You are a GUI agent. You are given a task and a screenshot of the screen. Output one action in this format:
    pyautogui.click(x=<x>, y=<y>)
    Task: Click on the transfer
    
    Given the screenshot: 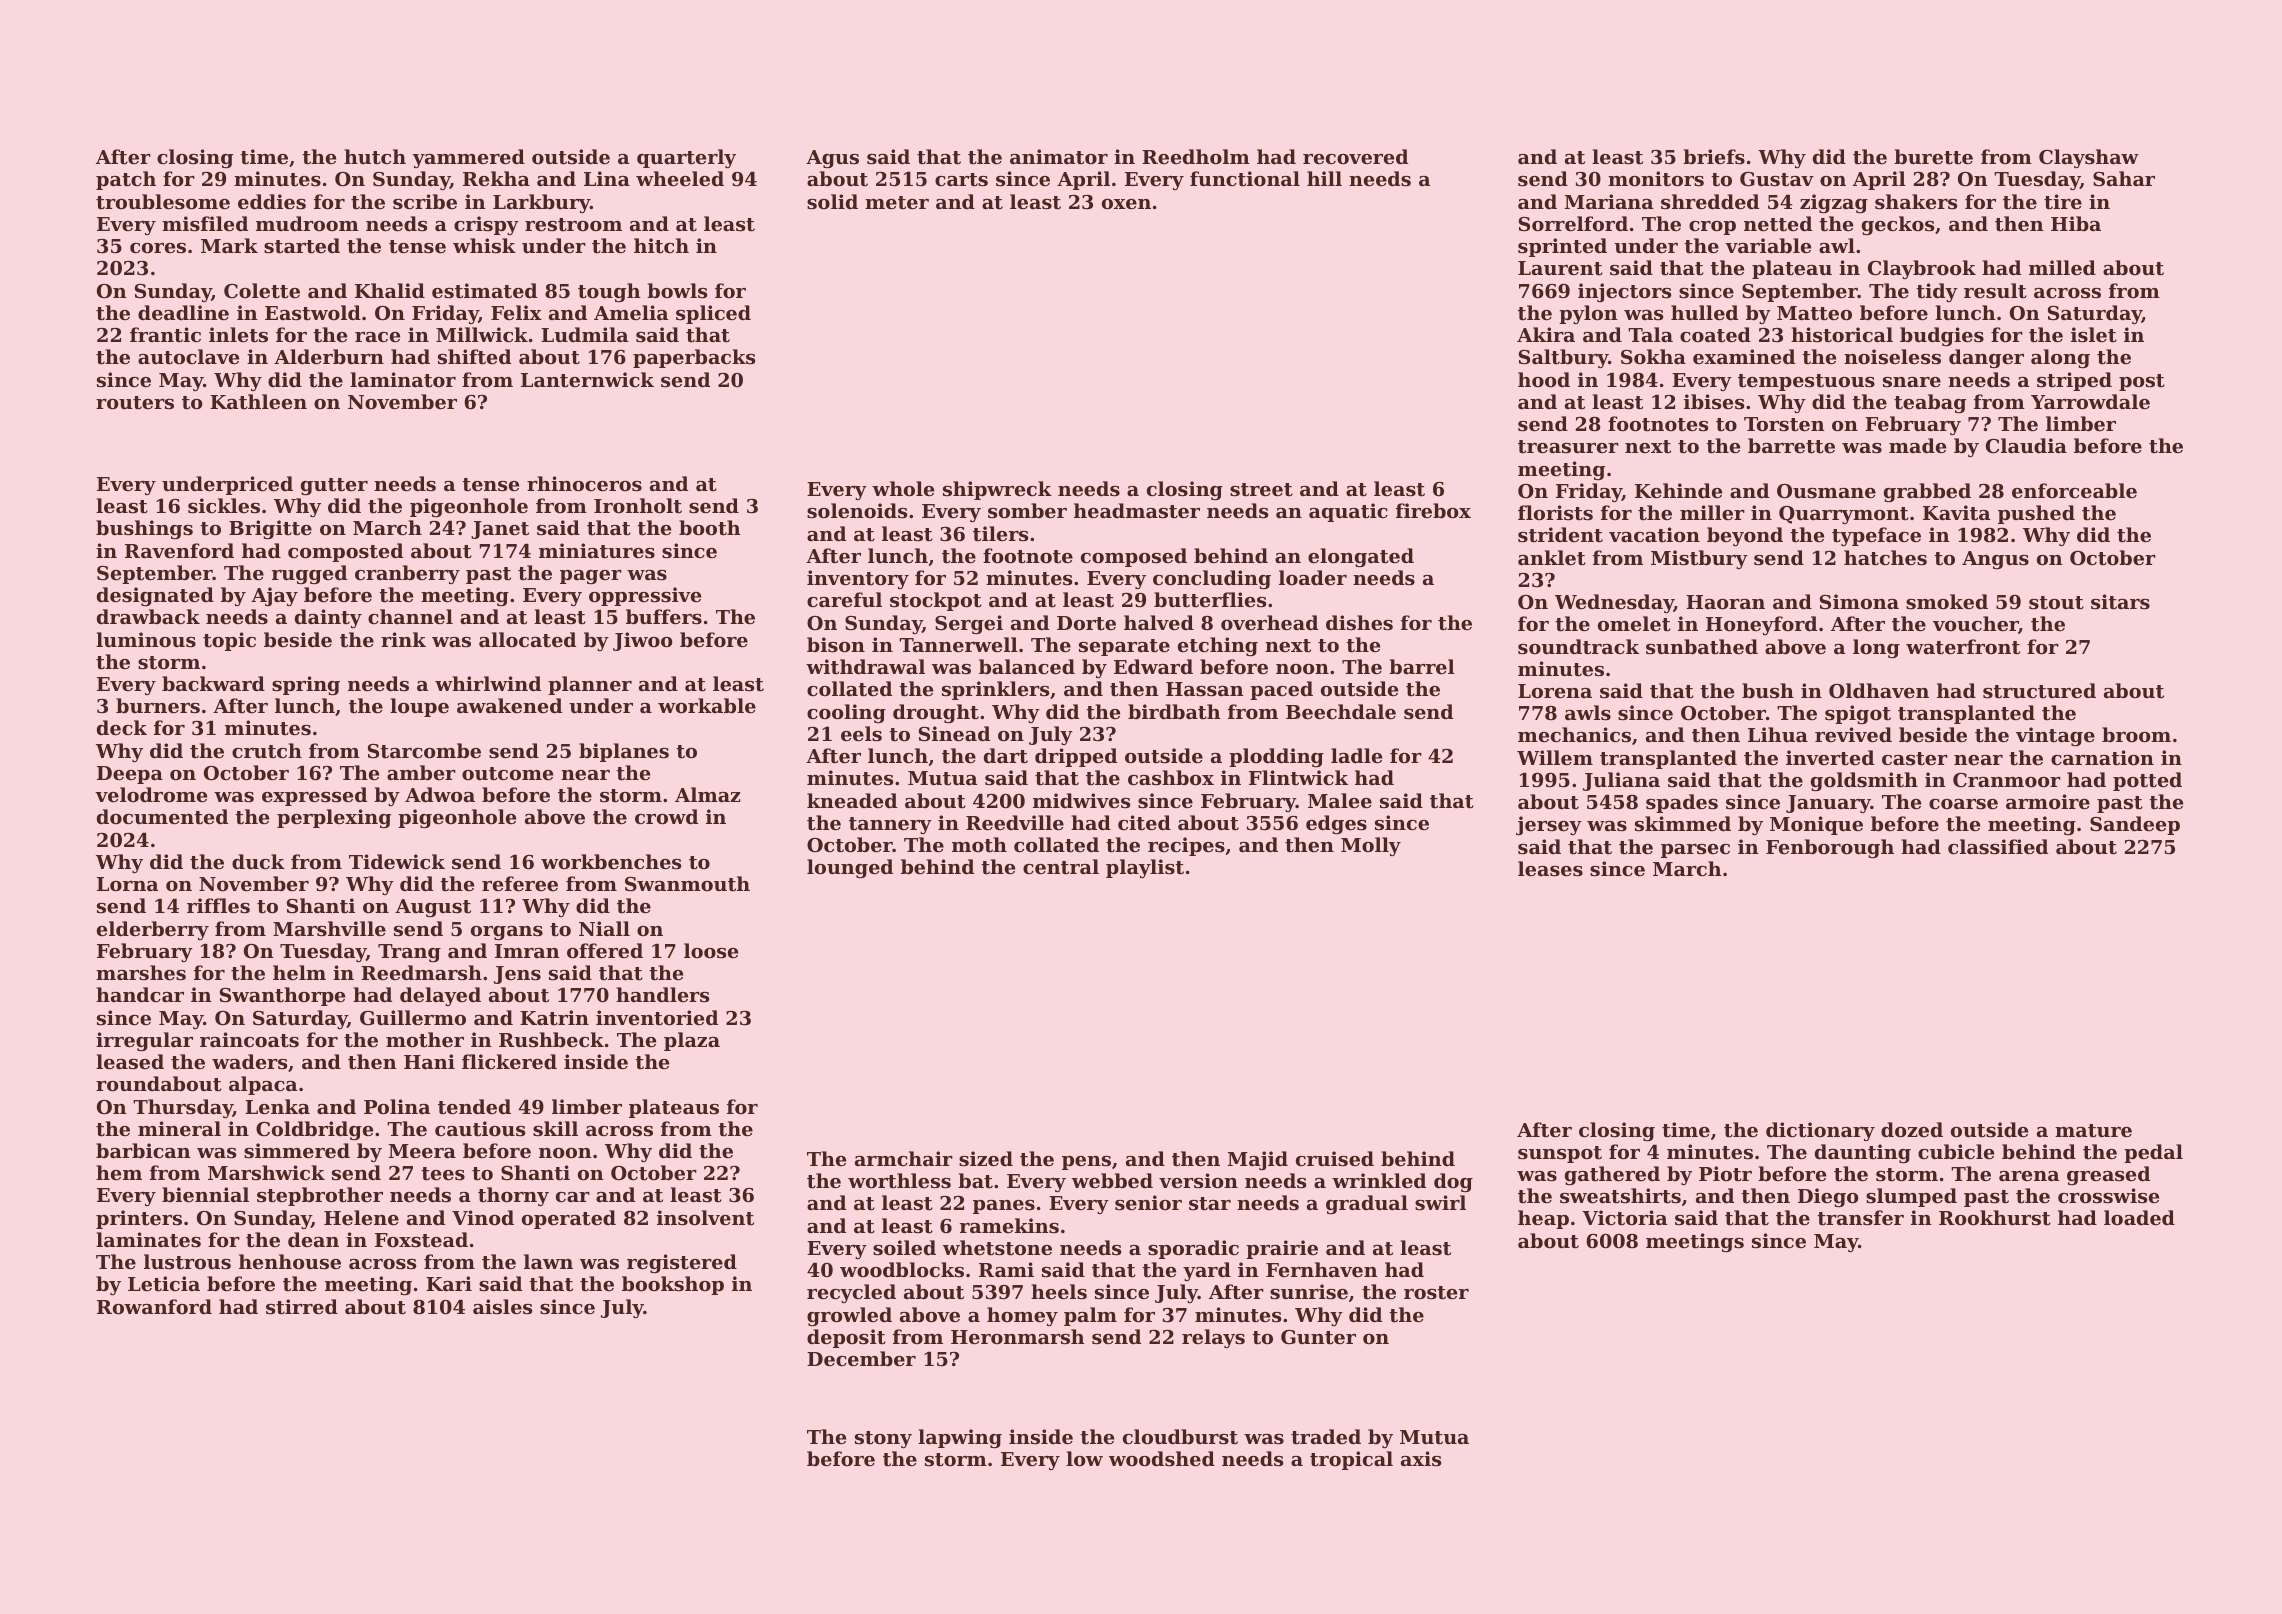 What is the action you would take?
    pyautogui.click(x=1860, y=1218)
